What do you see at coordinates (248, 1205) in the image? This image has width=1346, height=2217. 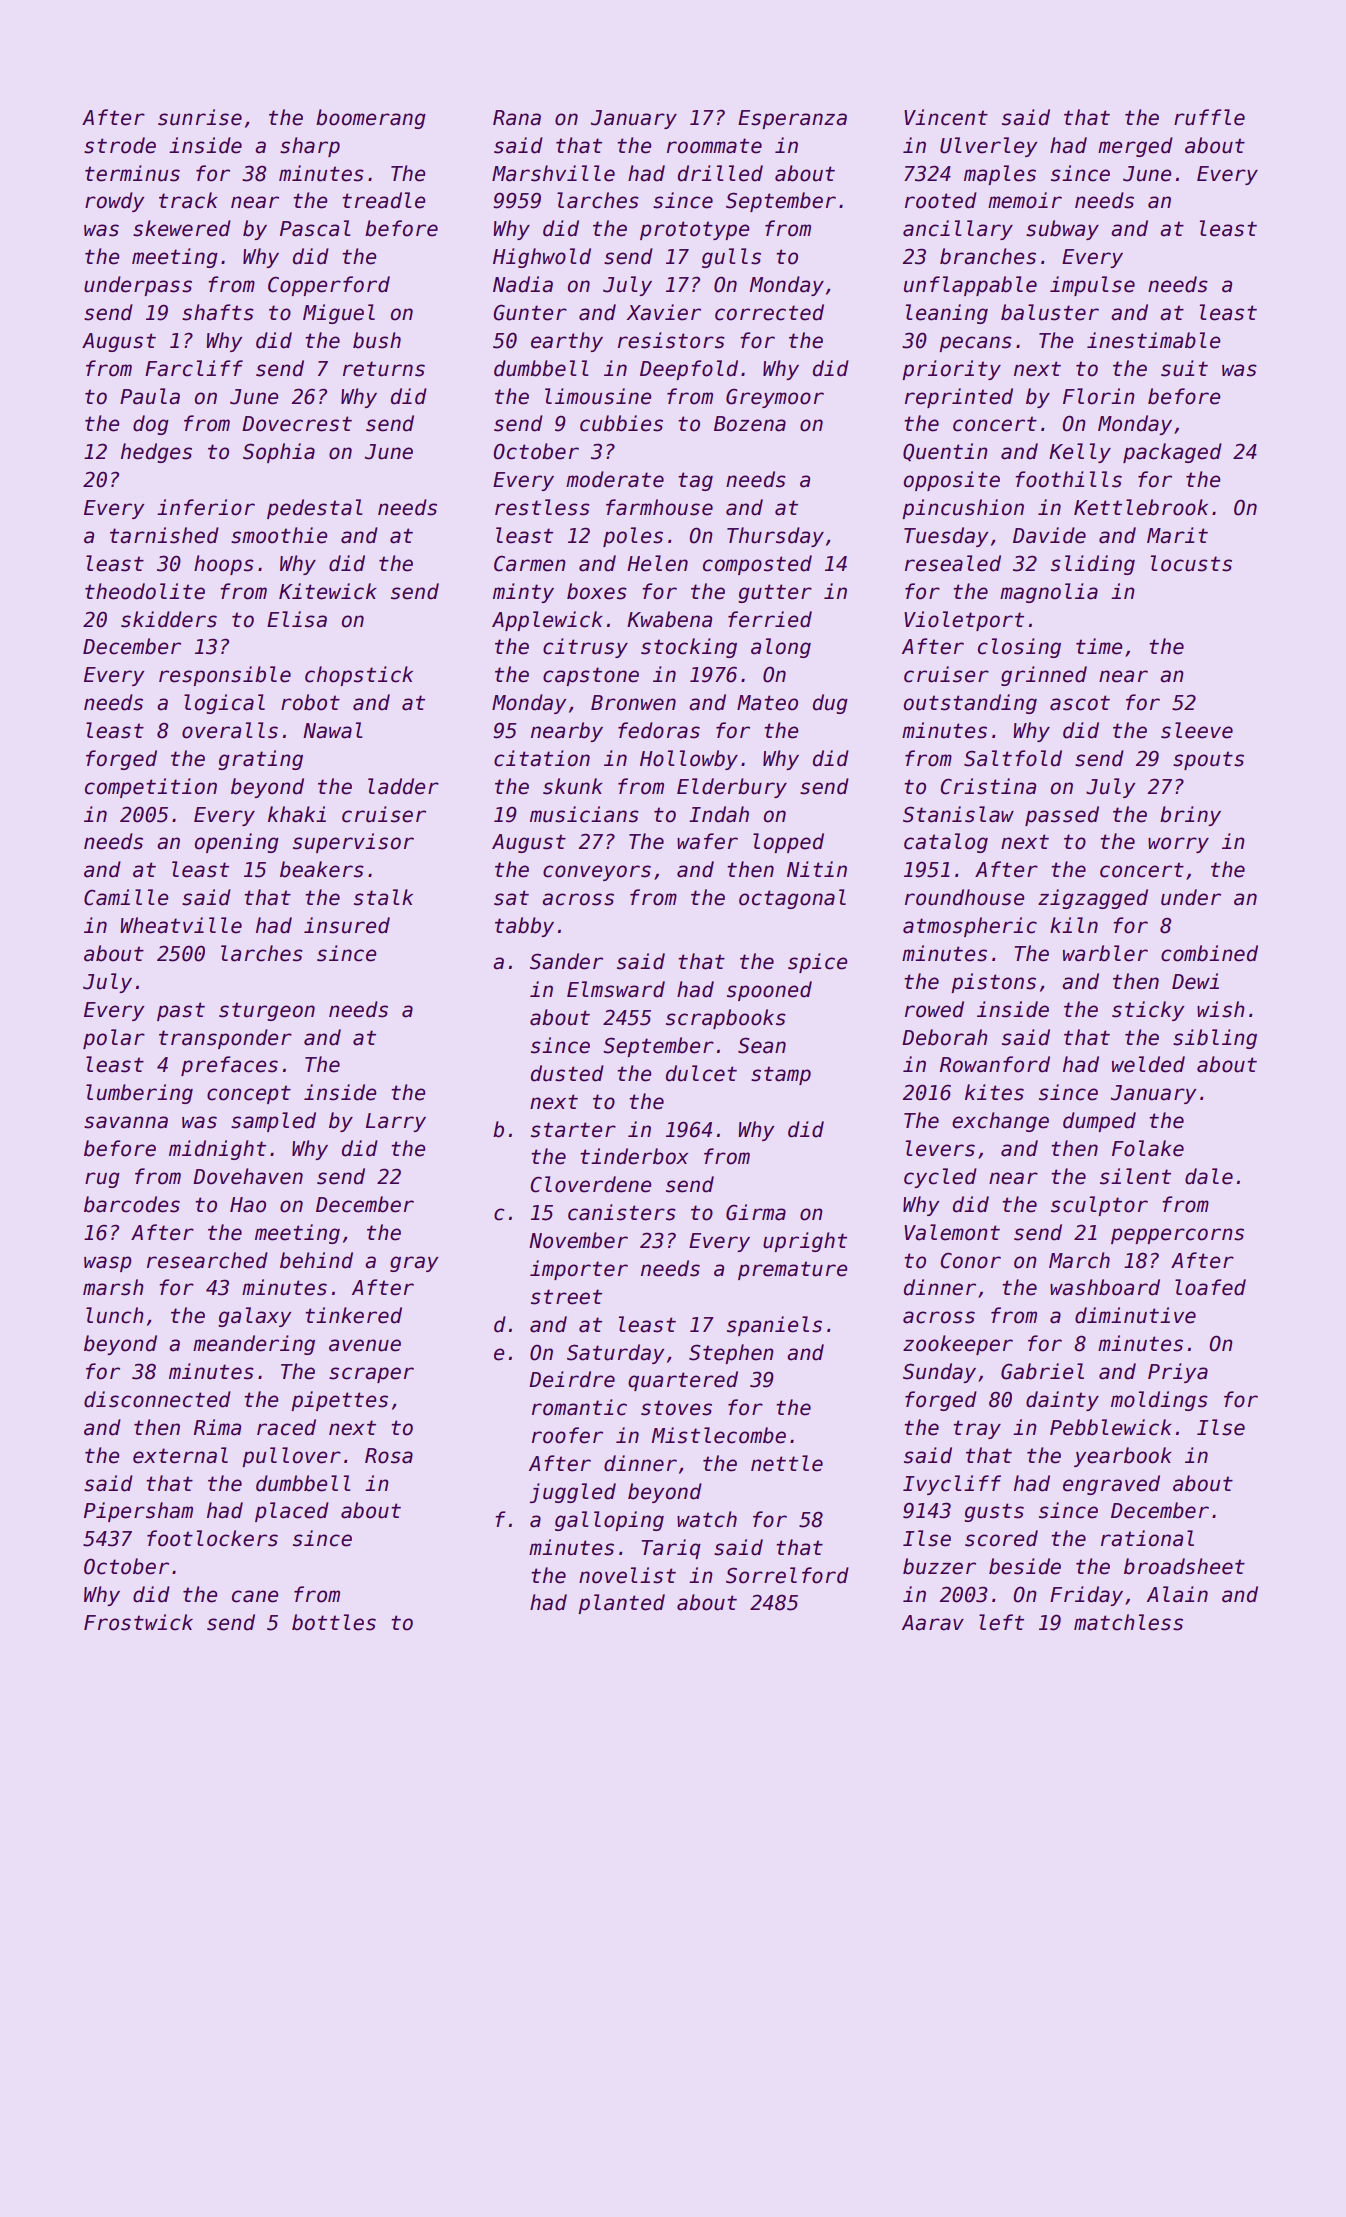 I see `Hao` at bounding box center [248, 1205].
